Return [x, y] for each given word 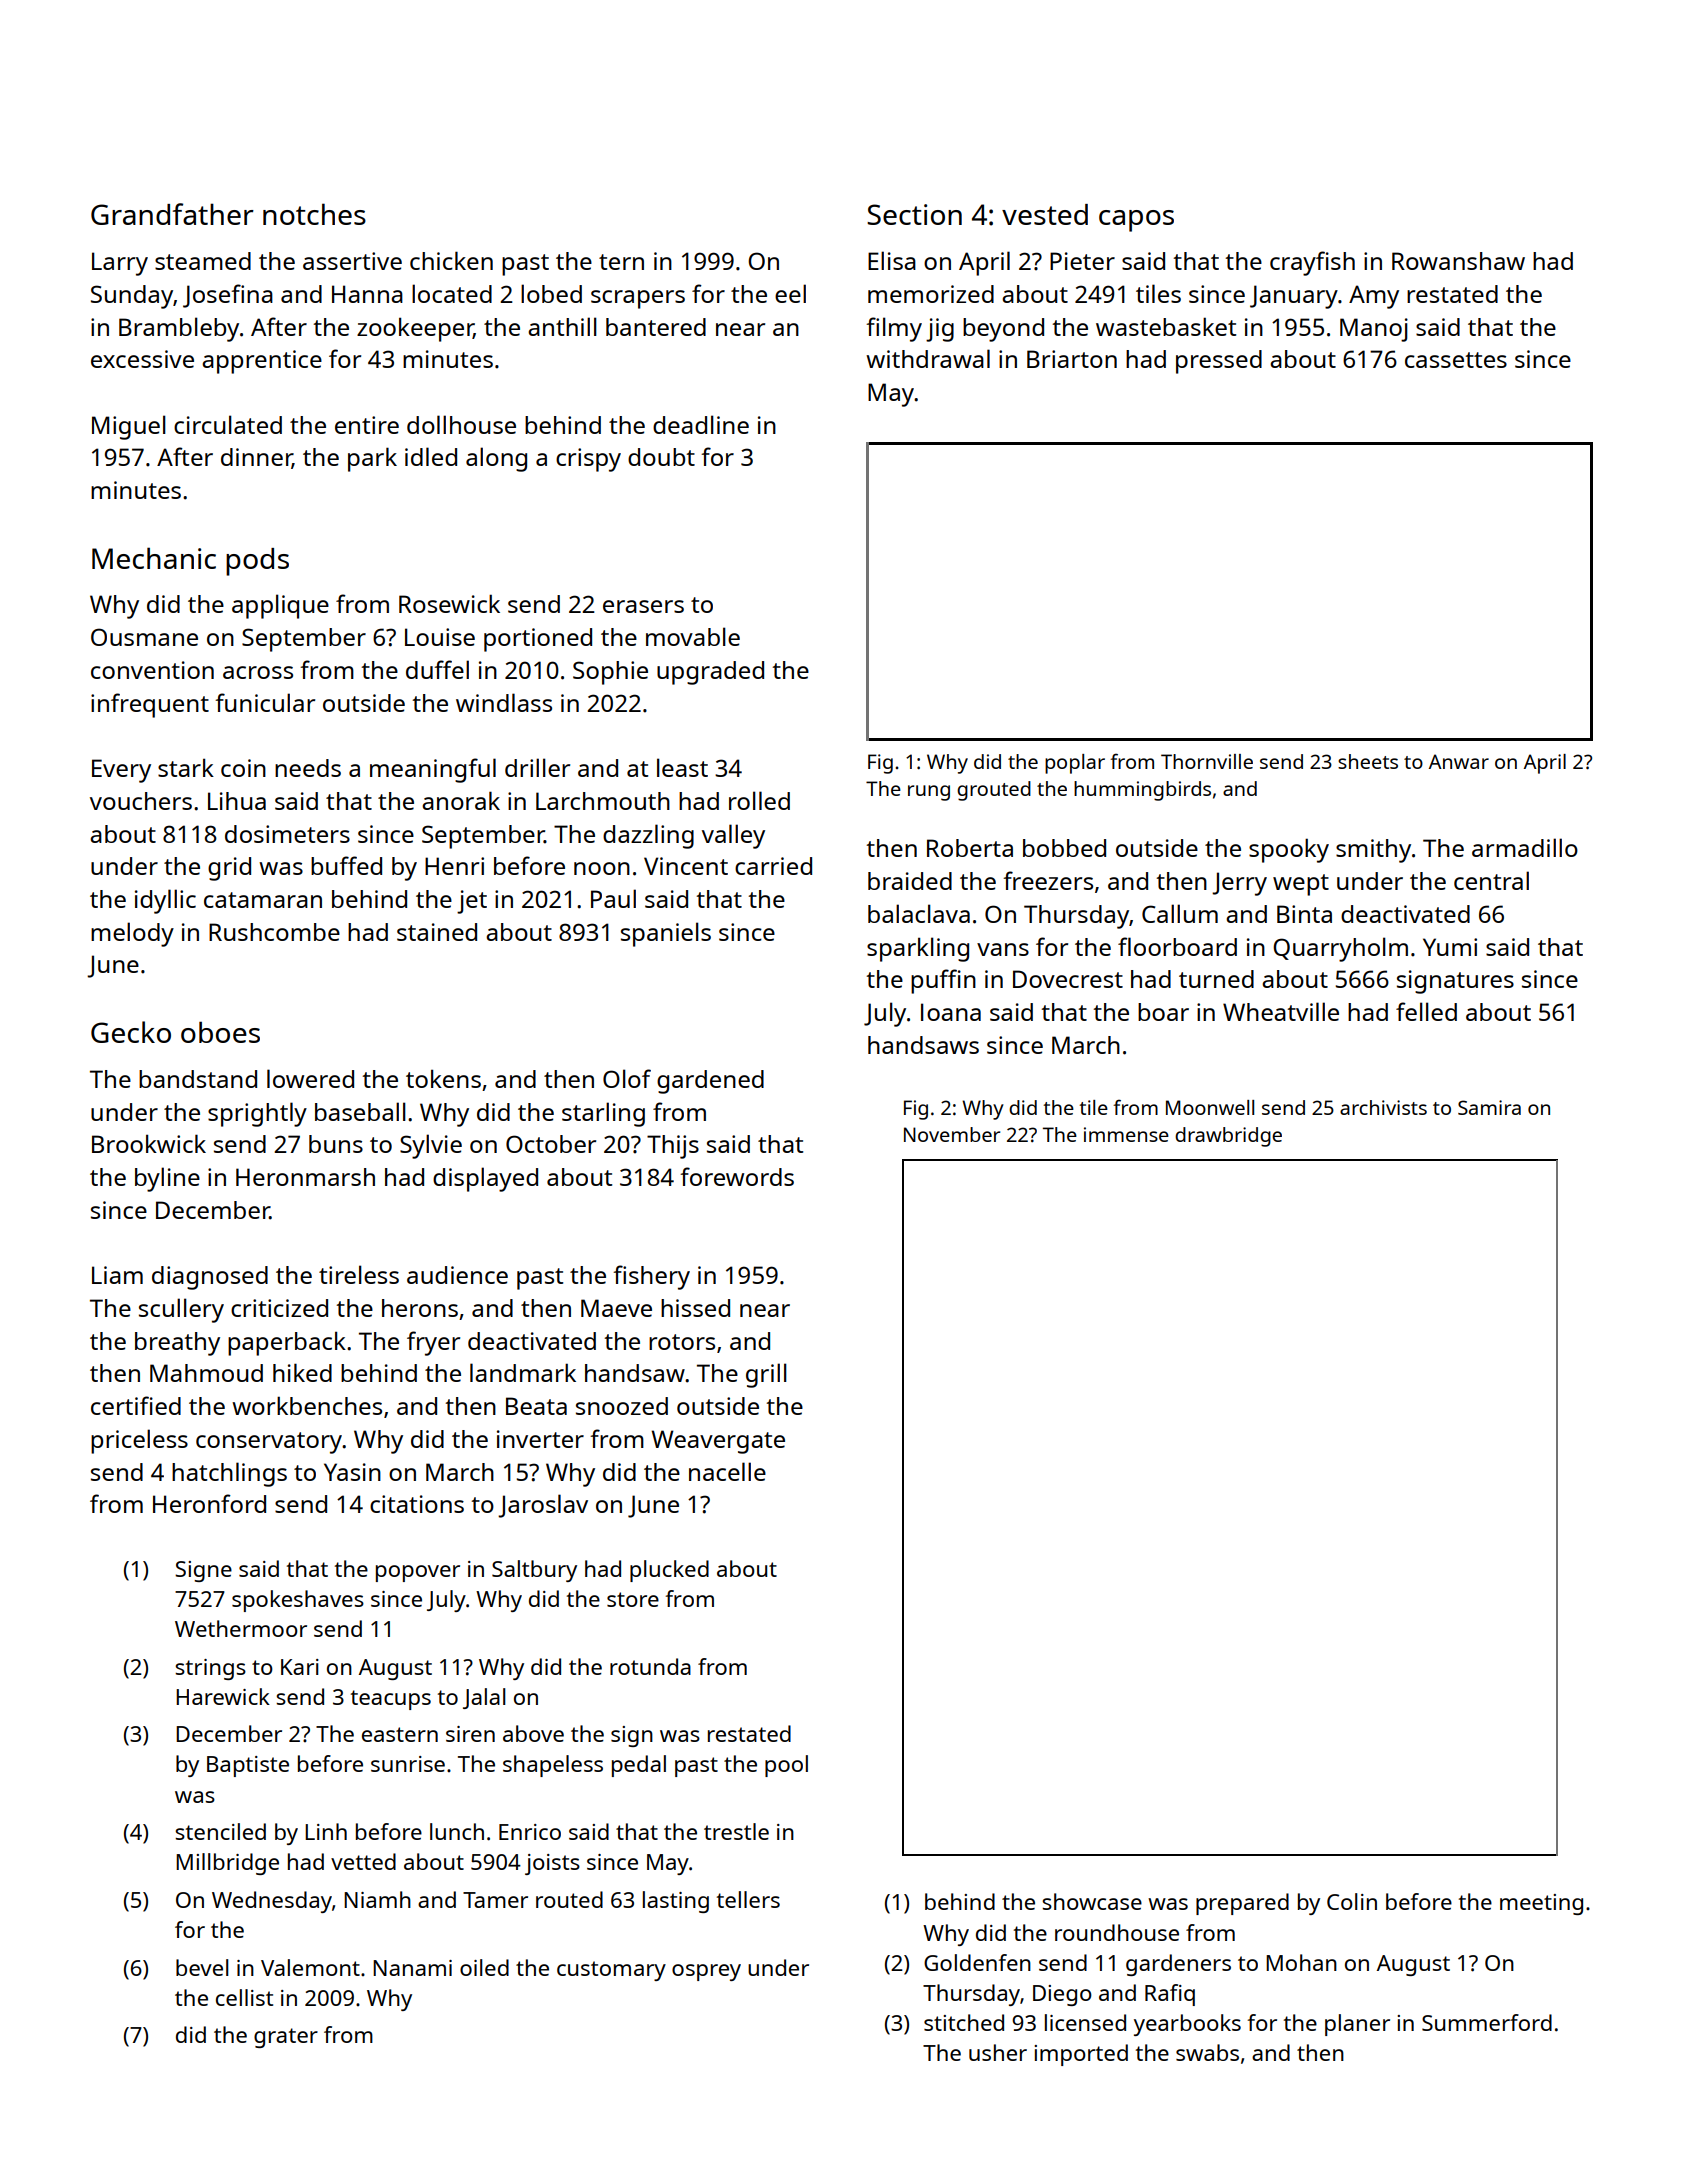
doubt [661, 457]
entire [367, 425]
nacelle [727, 1471]
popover [418, 1573]
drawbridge [1228, 1137]
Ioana [951, 1012]
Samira [1489, 1107]
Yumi [1450, 947]
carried [773, 866]
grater [286, 2038]
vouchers [141, 801]
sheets [1368, 761]
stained [437, 932]
